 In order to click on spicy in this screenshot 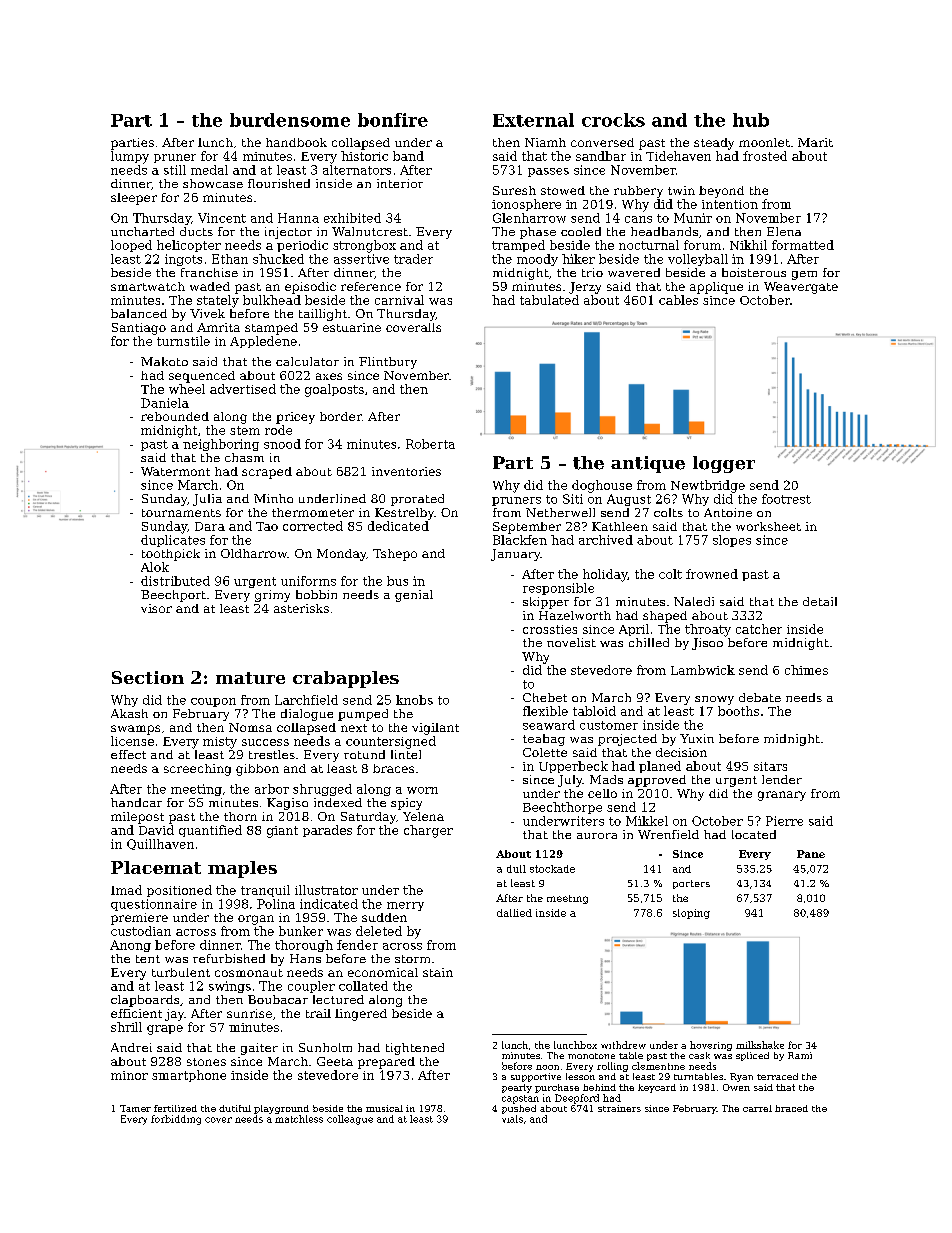, I will do `click(406, 804)`.
